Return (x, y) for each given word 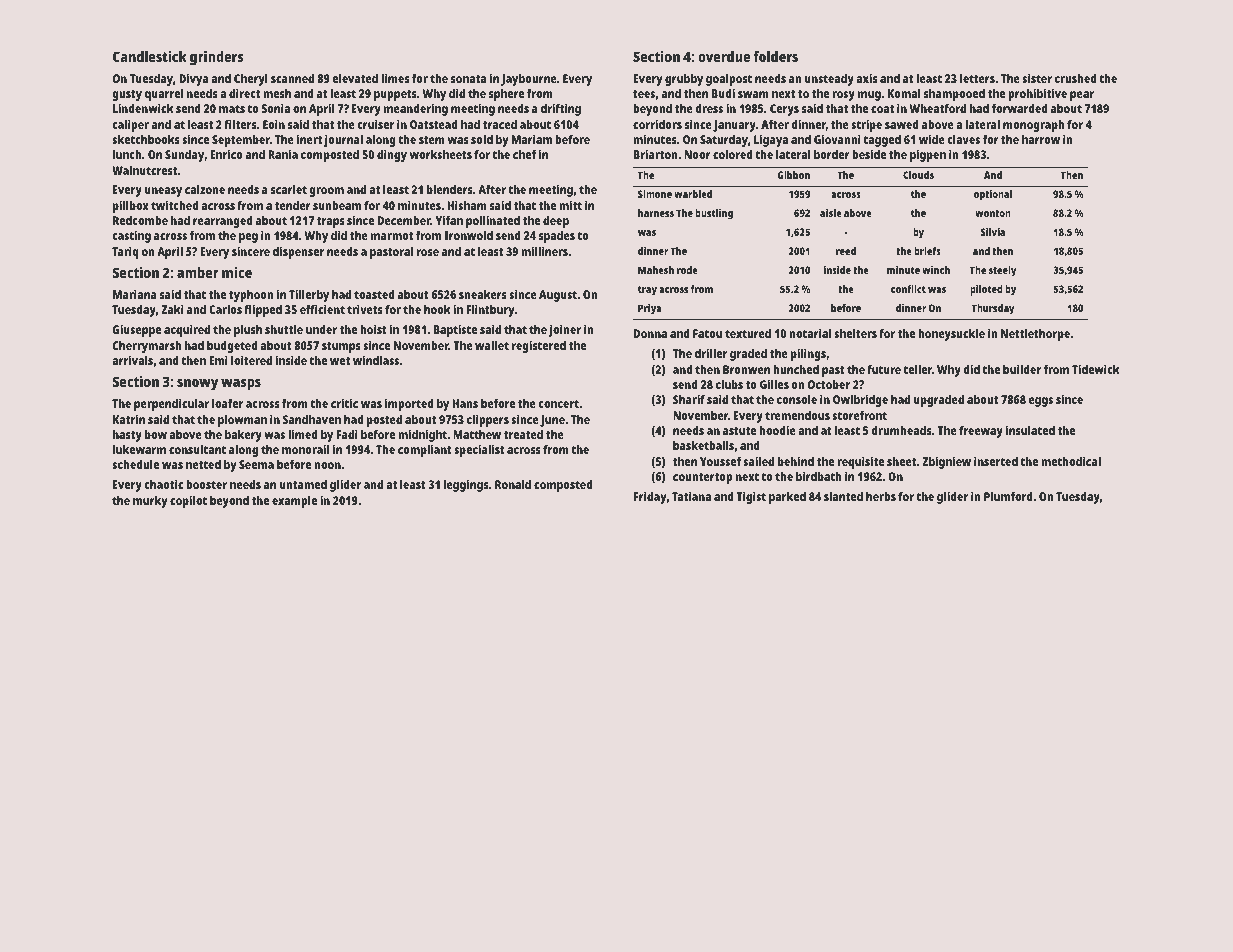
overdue (724, 56)
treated (523, 434)
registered (539, 346)
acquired (187, 330)
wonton (993, 213)
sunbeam (337, 205)
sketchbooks (146, 139)
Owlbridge (860, 401)
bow (156, 434)
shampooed (954, 95)
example (294, 502)
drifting (561, 109)
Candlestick (150, 56)
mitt (570, 205)
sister (1037, 78)
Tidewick (1096, 369)
